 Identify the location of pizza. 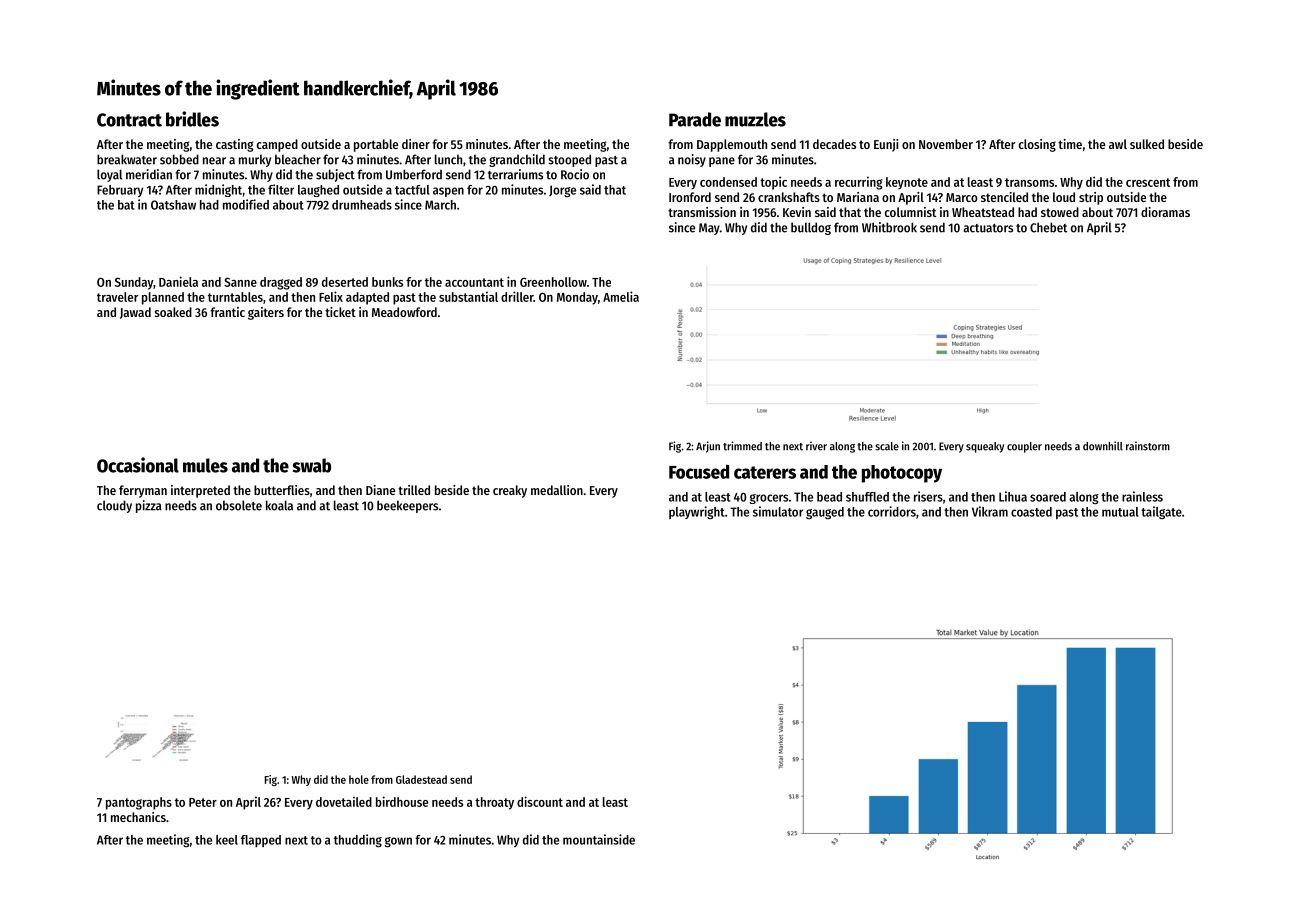
(149, 506).
